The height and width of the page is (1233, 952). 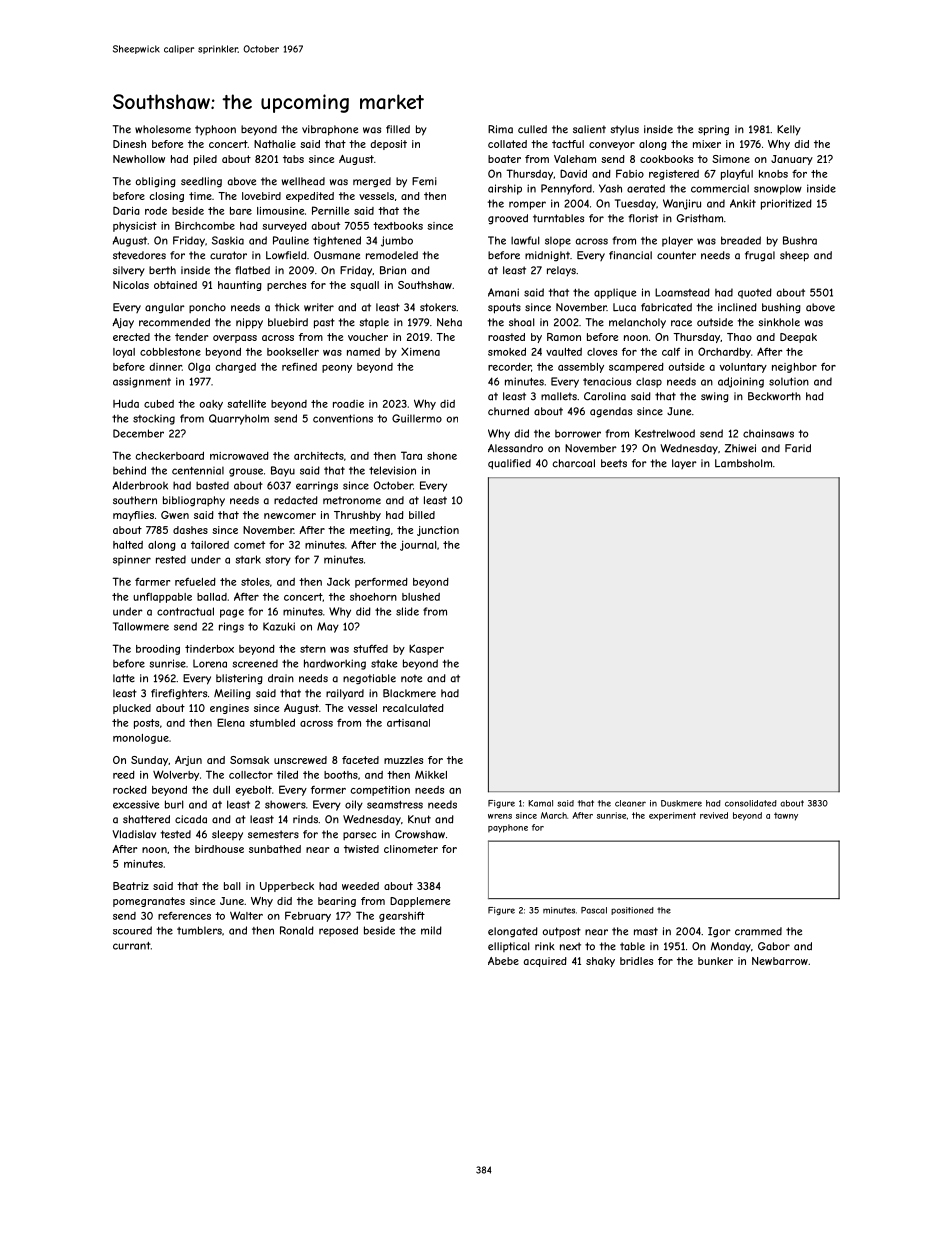 What do you see at coordinates (338, 582) in the page?
I see `Jack` at bounding box center [338, 582].
